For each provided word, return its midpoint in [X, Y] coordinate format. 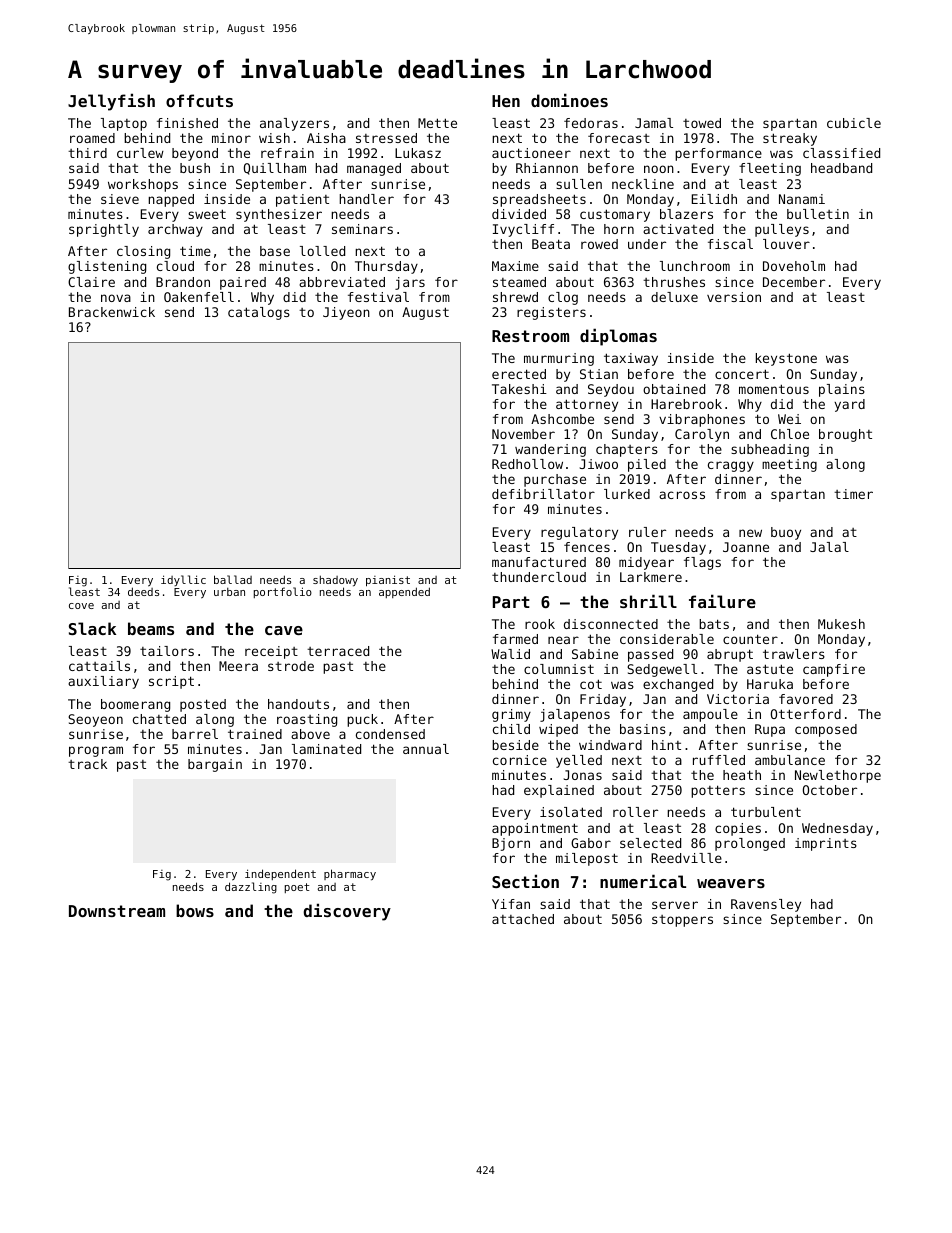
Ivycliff [523, 230]
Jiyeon [346, 313]
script [171, 682]
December [794, 282]
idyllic [183, 580]
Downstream [117, 911]
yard [849, 405]
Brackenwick [112, 312]
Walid [510, 654]
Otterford [806, 714]
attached [523, 919]
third [87, 153]
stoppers [682, 921]
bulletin [818, 214]
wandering [550, 450]
